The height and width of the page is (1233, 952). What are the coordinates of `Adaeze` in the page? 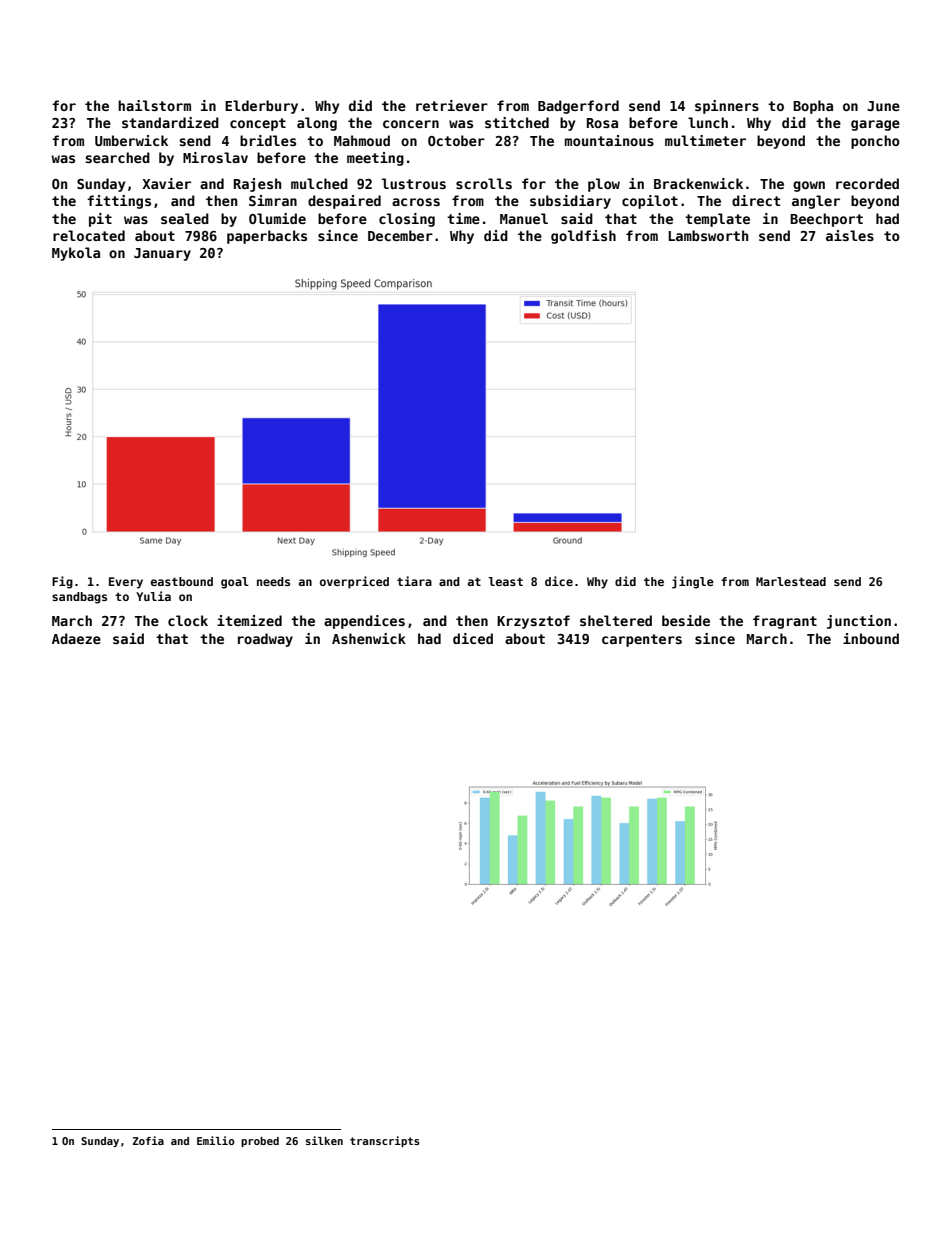 It's located at (76, 638).
